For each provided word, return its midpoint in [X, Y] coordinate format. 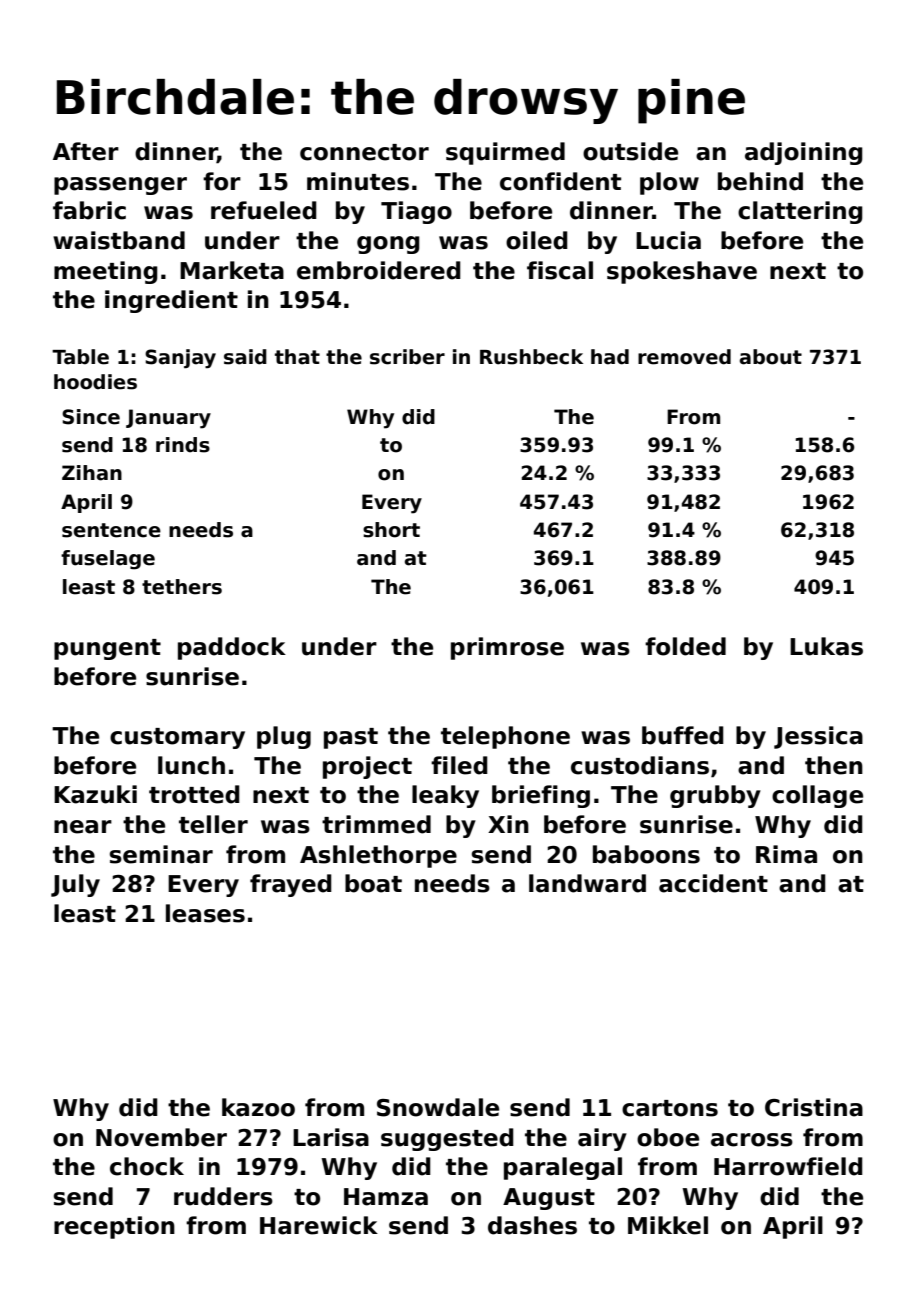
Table [80, 357]
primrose [507, 648]
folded [685, 646]
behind [760, 181]
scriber [407, 357]
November [161, 1137]
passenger [120, 186]
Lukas [826, 646]
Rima [786, 854]
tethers [182, 587]
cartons [670, 1108]
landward [587, 883]
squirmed [505, 153]
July [75, 885]
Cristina [814, 1107]
